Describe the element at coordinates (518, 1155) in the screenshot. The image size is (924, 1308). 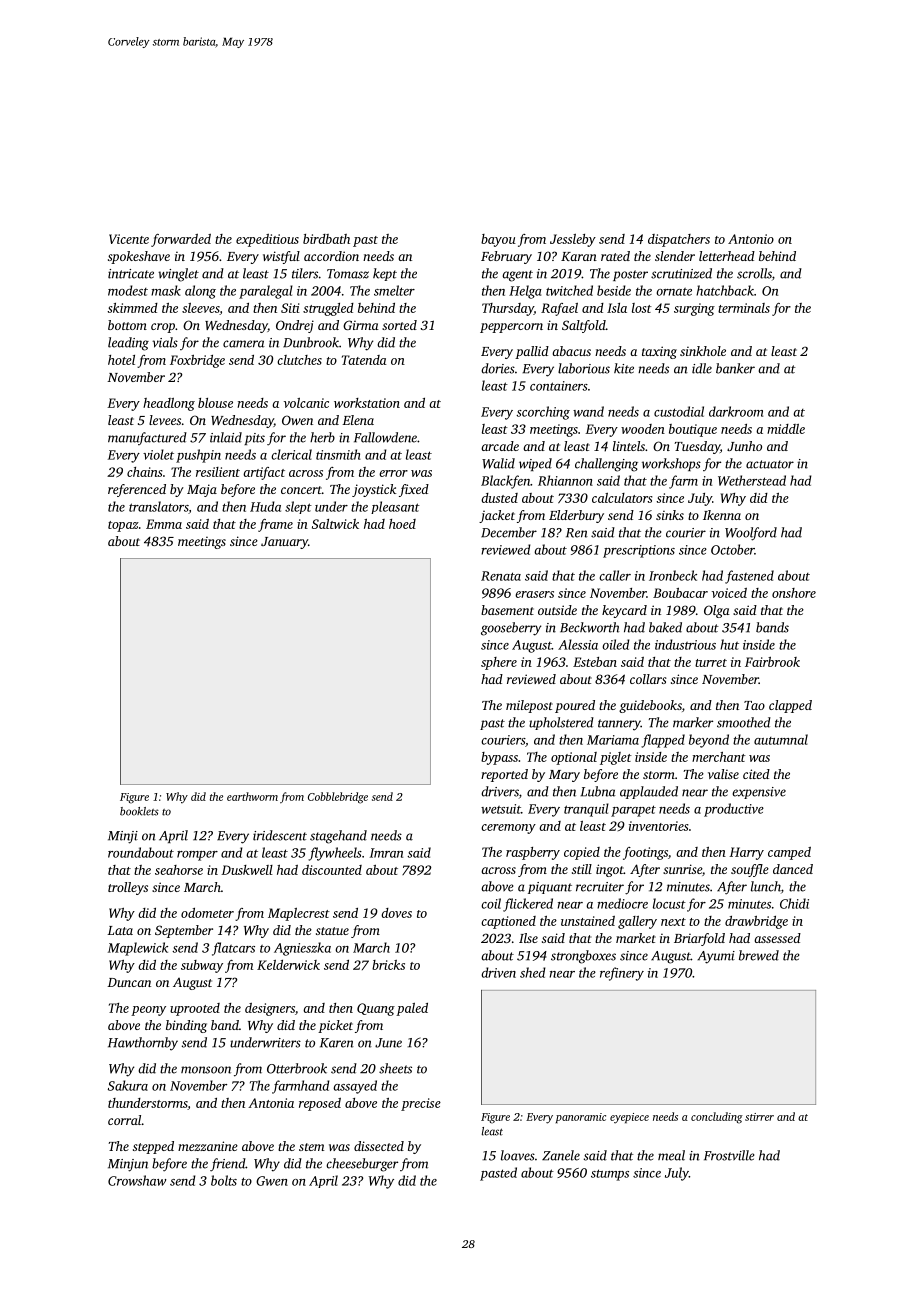
I see `loaves` at that location.
